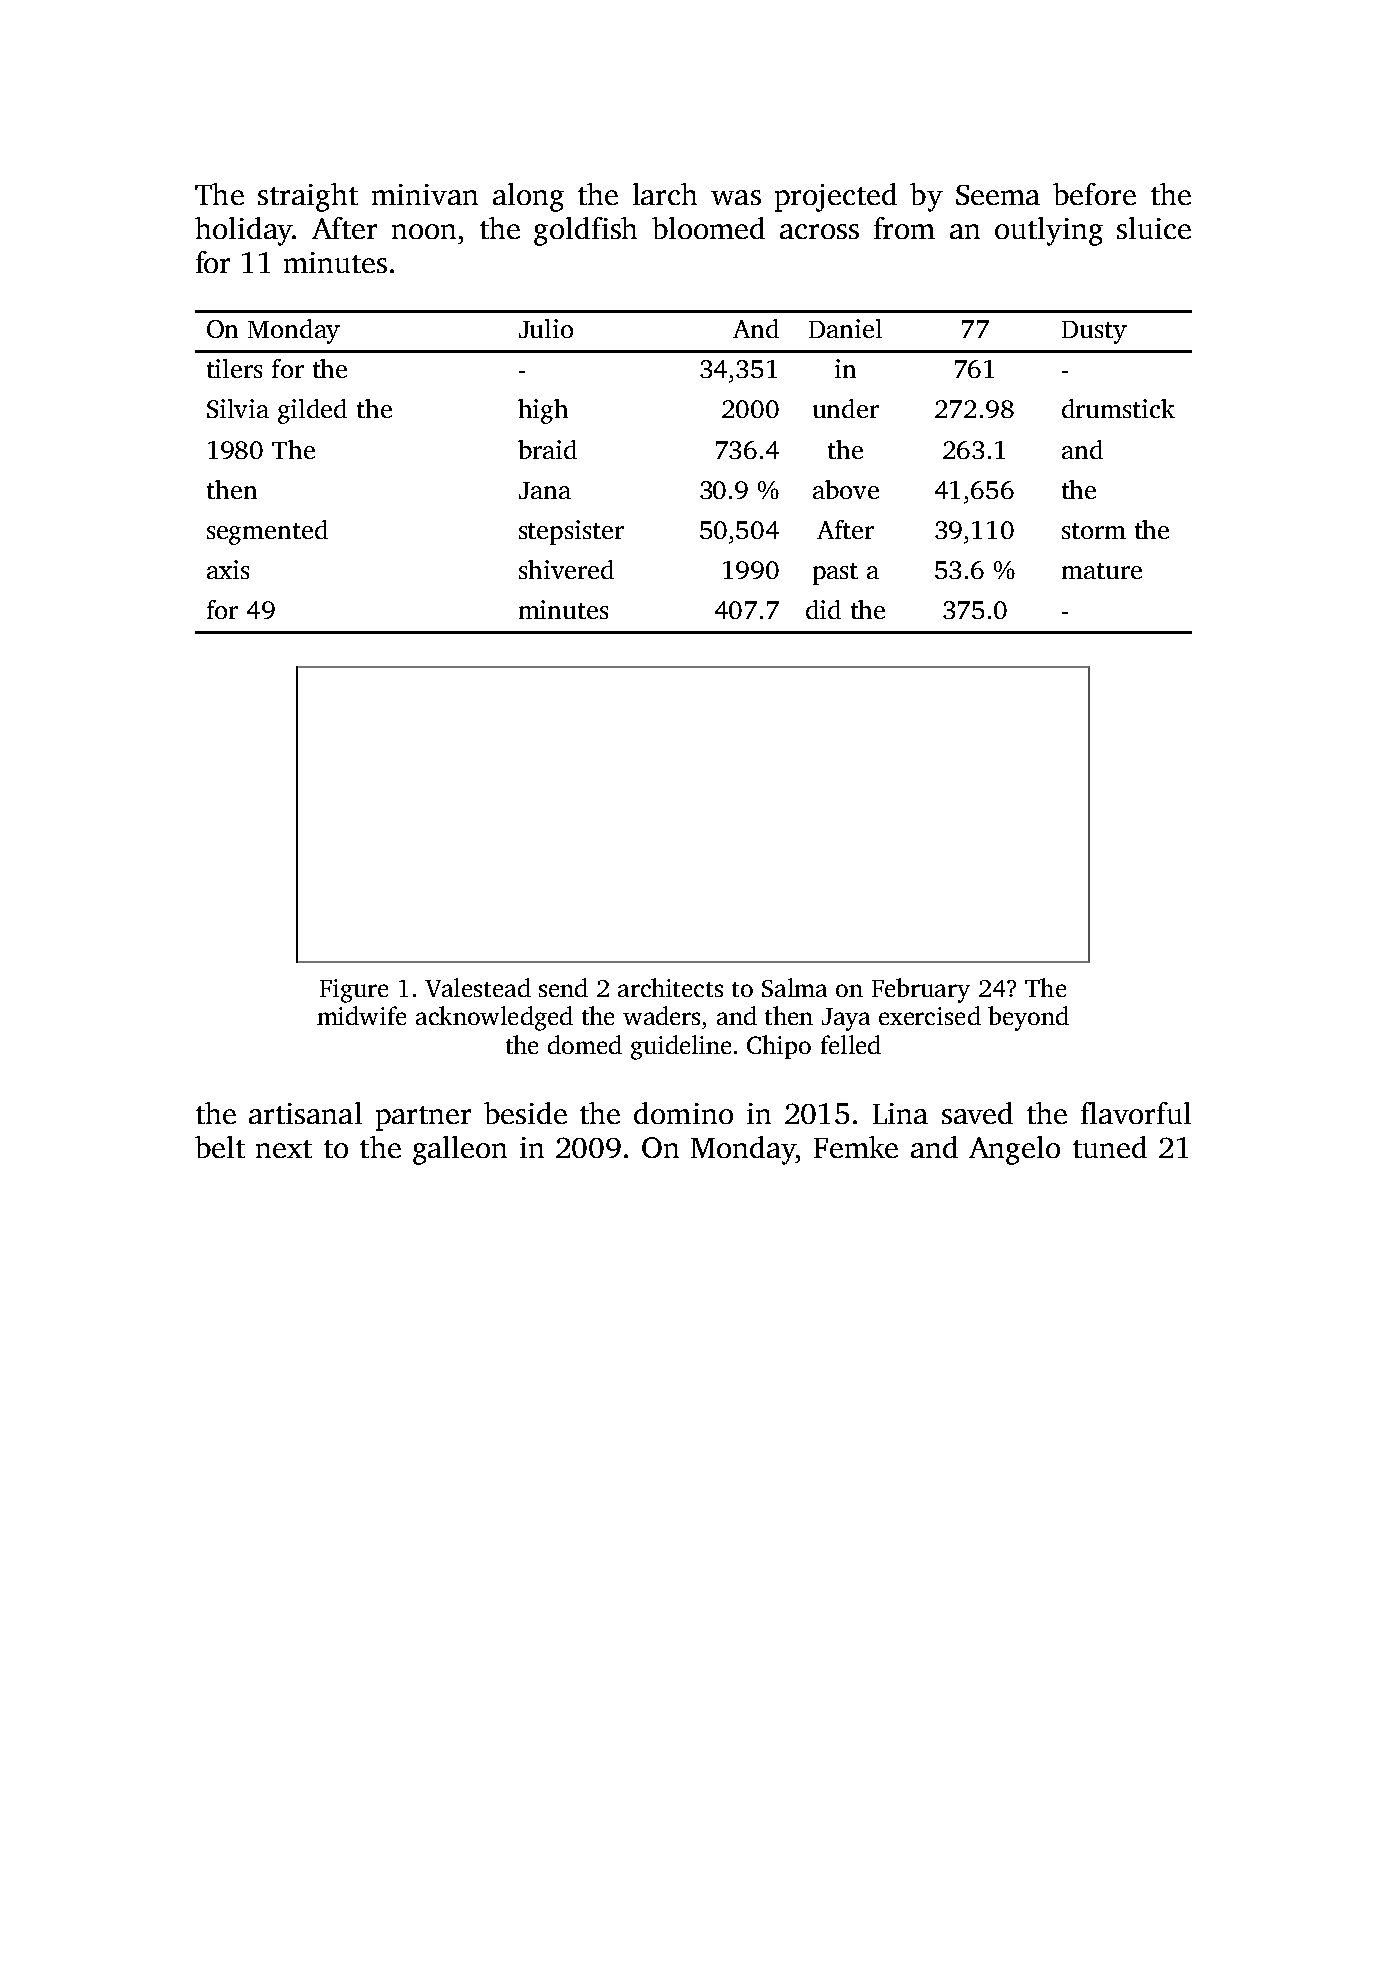  Describe the element at coordinates (998, 195) in the screenshot. I see `Seema` at that location.
